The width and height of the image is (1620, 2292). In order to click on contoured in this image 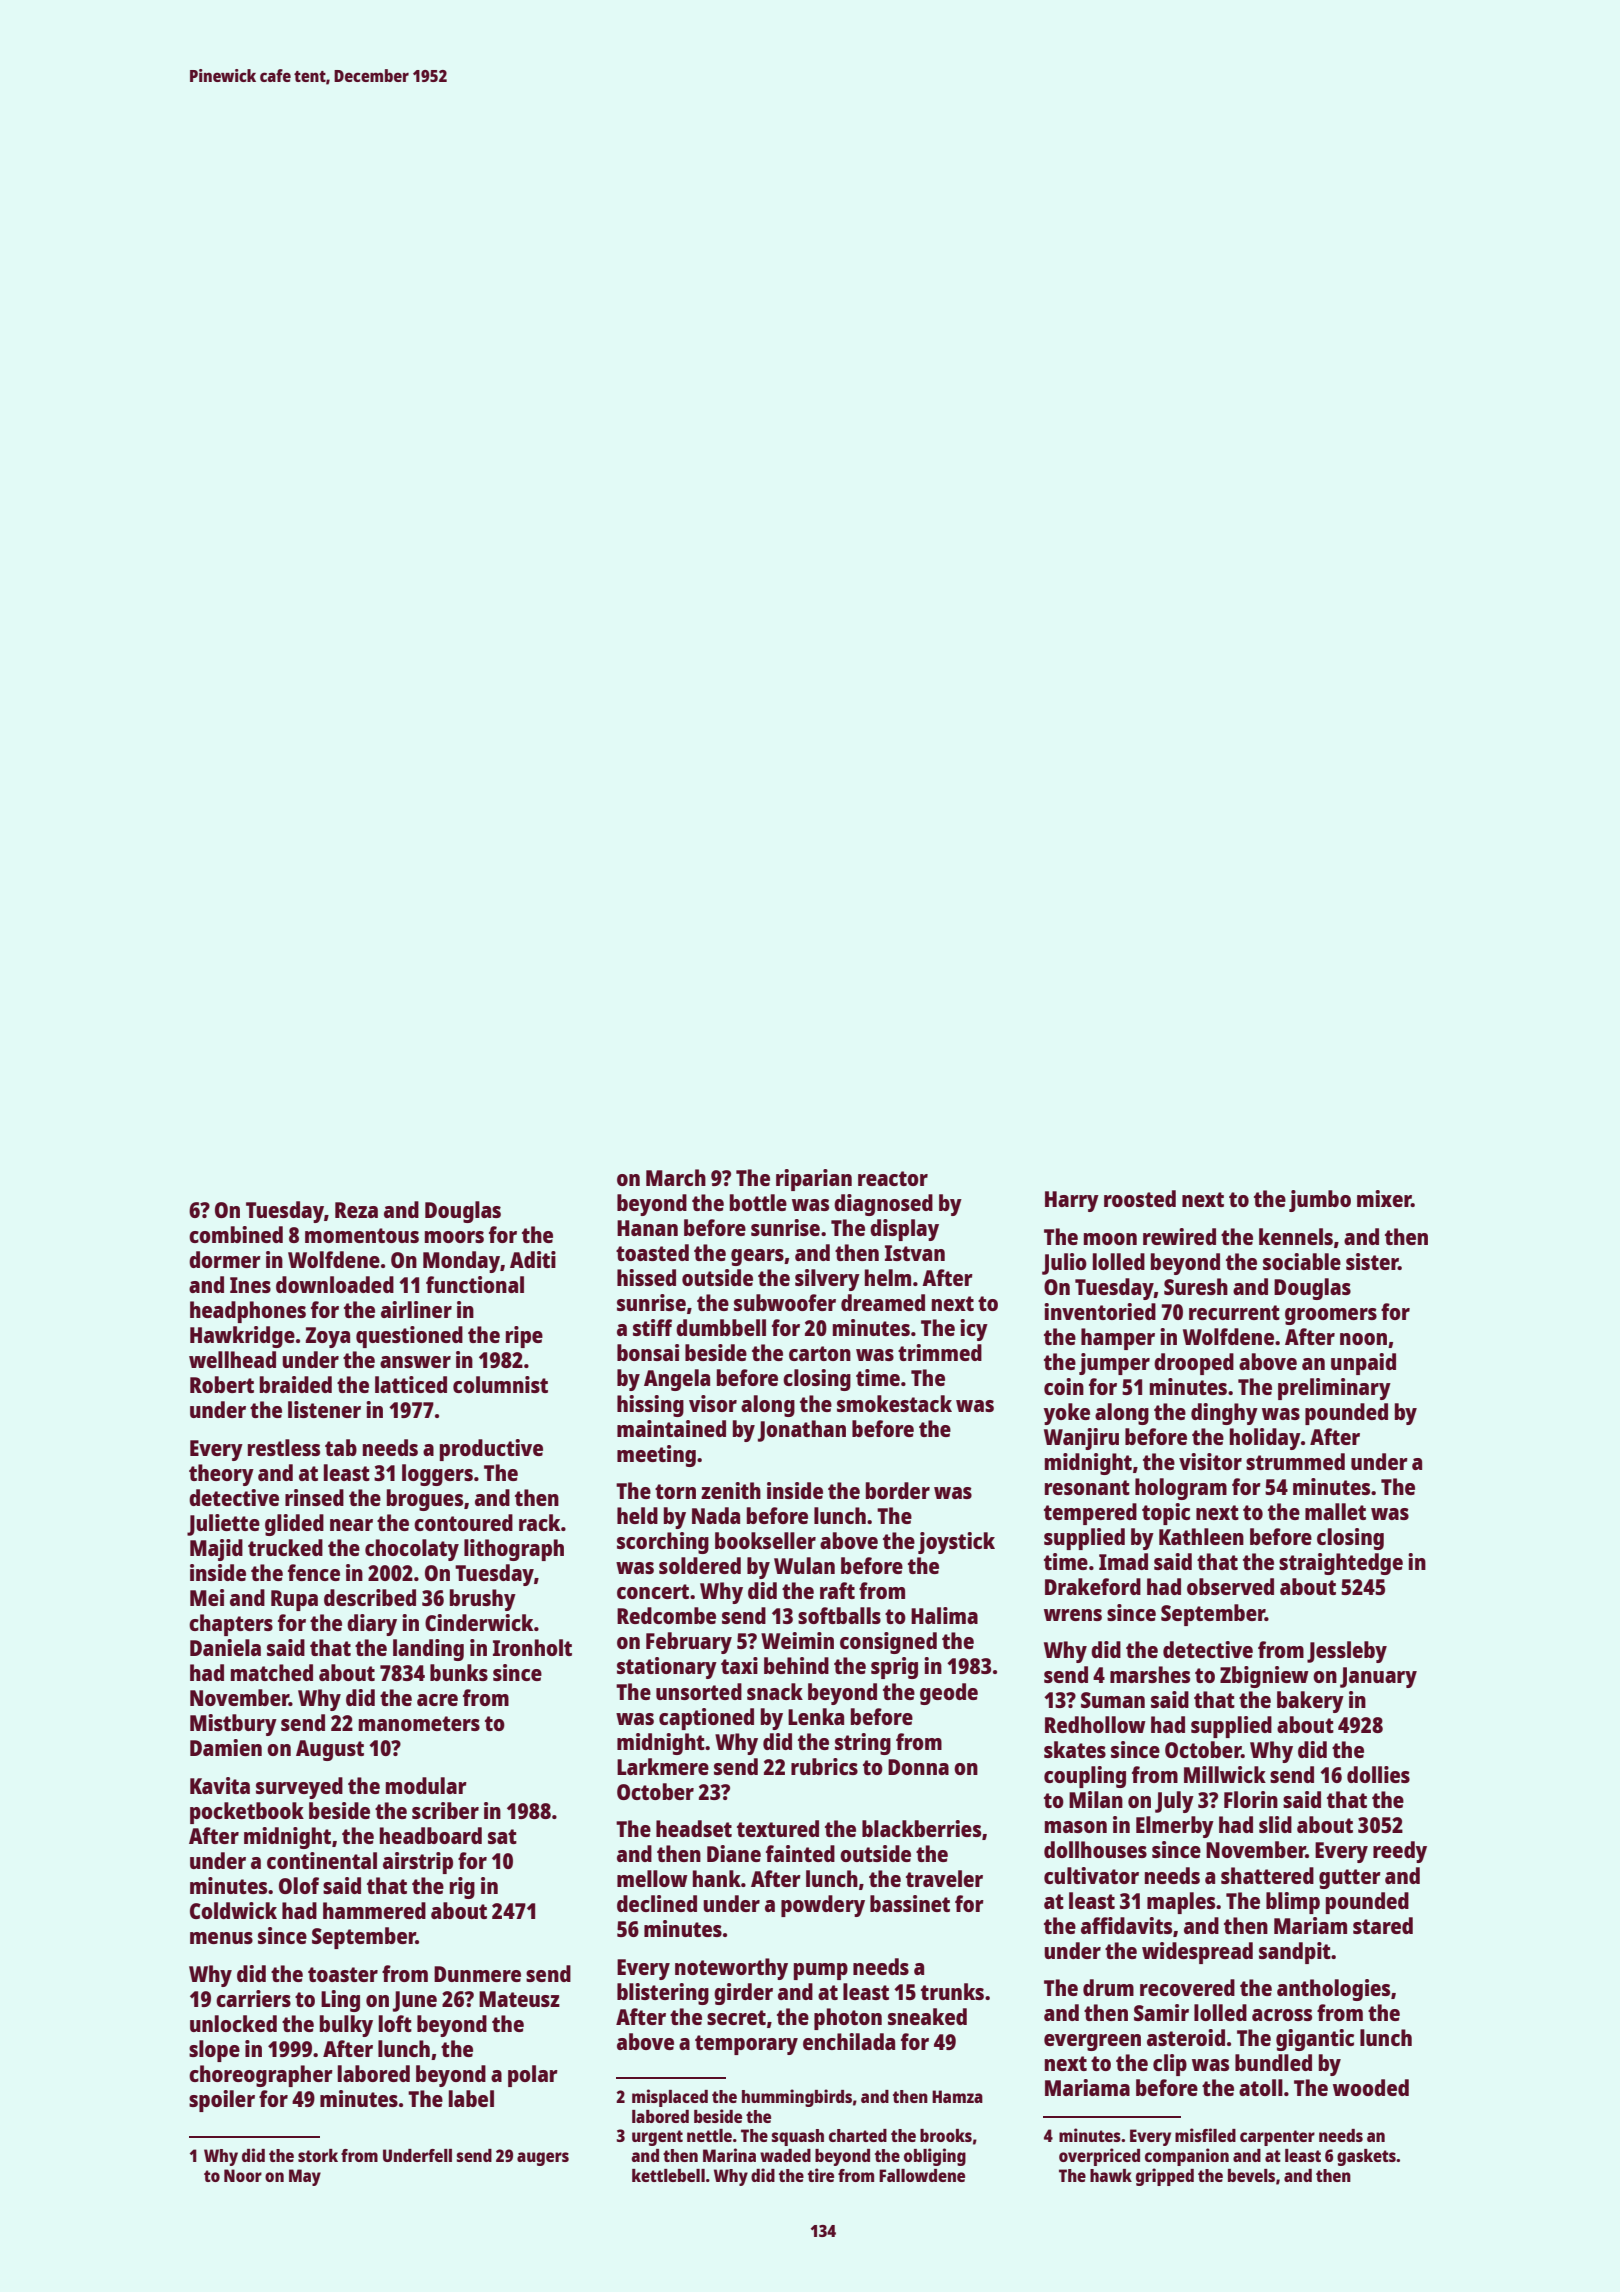, I will do `click(463, 1522)`.
